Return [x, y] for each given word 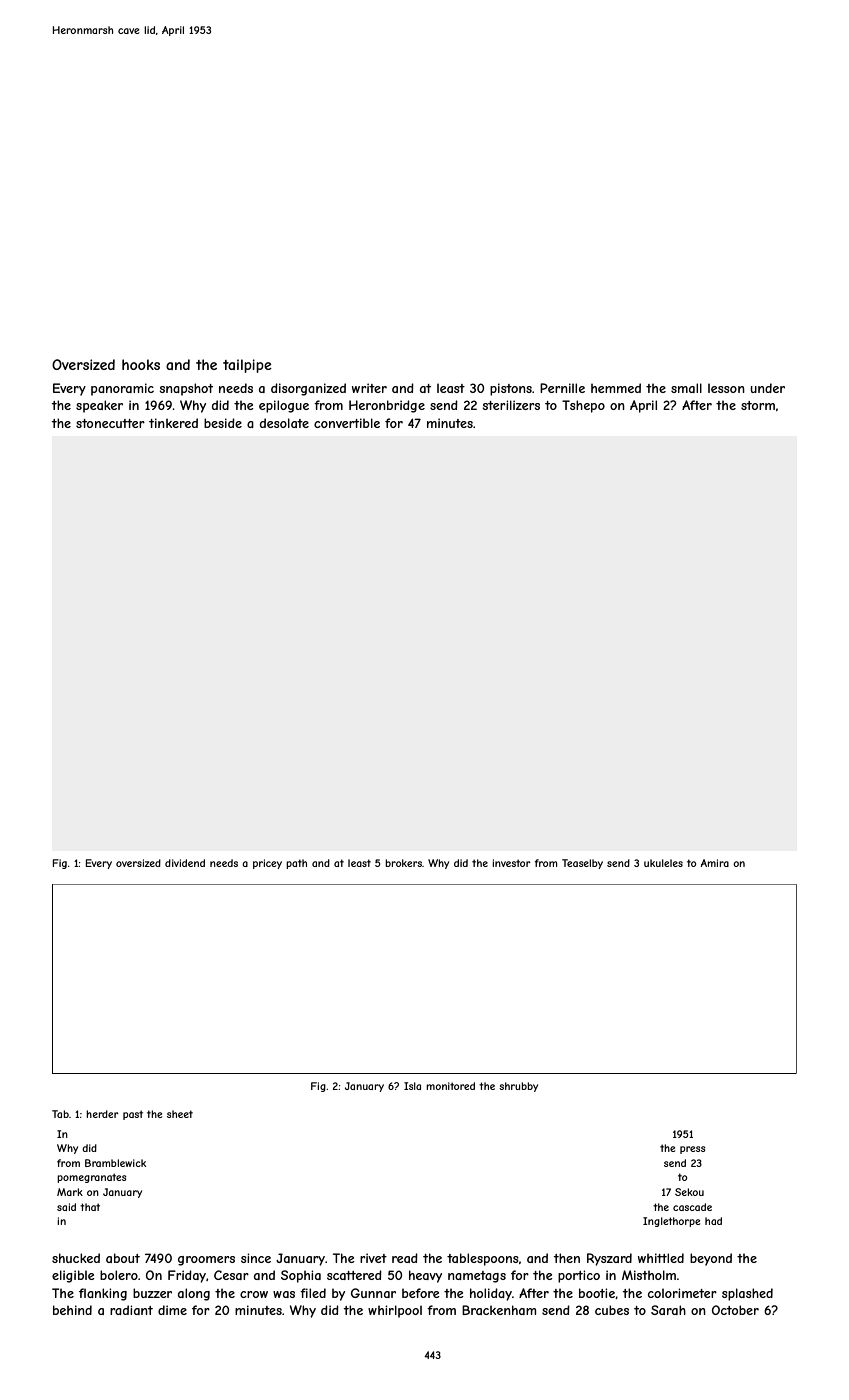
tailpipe [247, 366]
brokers [403, 863]
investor [511, 863]
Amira [715, 863]
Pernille [562, 388]
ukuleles [663, 863]
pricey [267, 864]
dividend [185, 863]
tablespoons [483, 1259]
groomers [206, 1261]
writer [369, 388]
